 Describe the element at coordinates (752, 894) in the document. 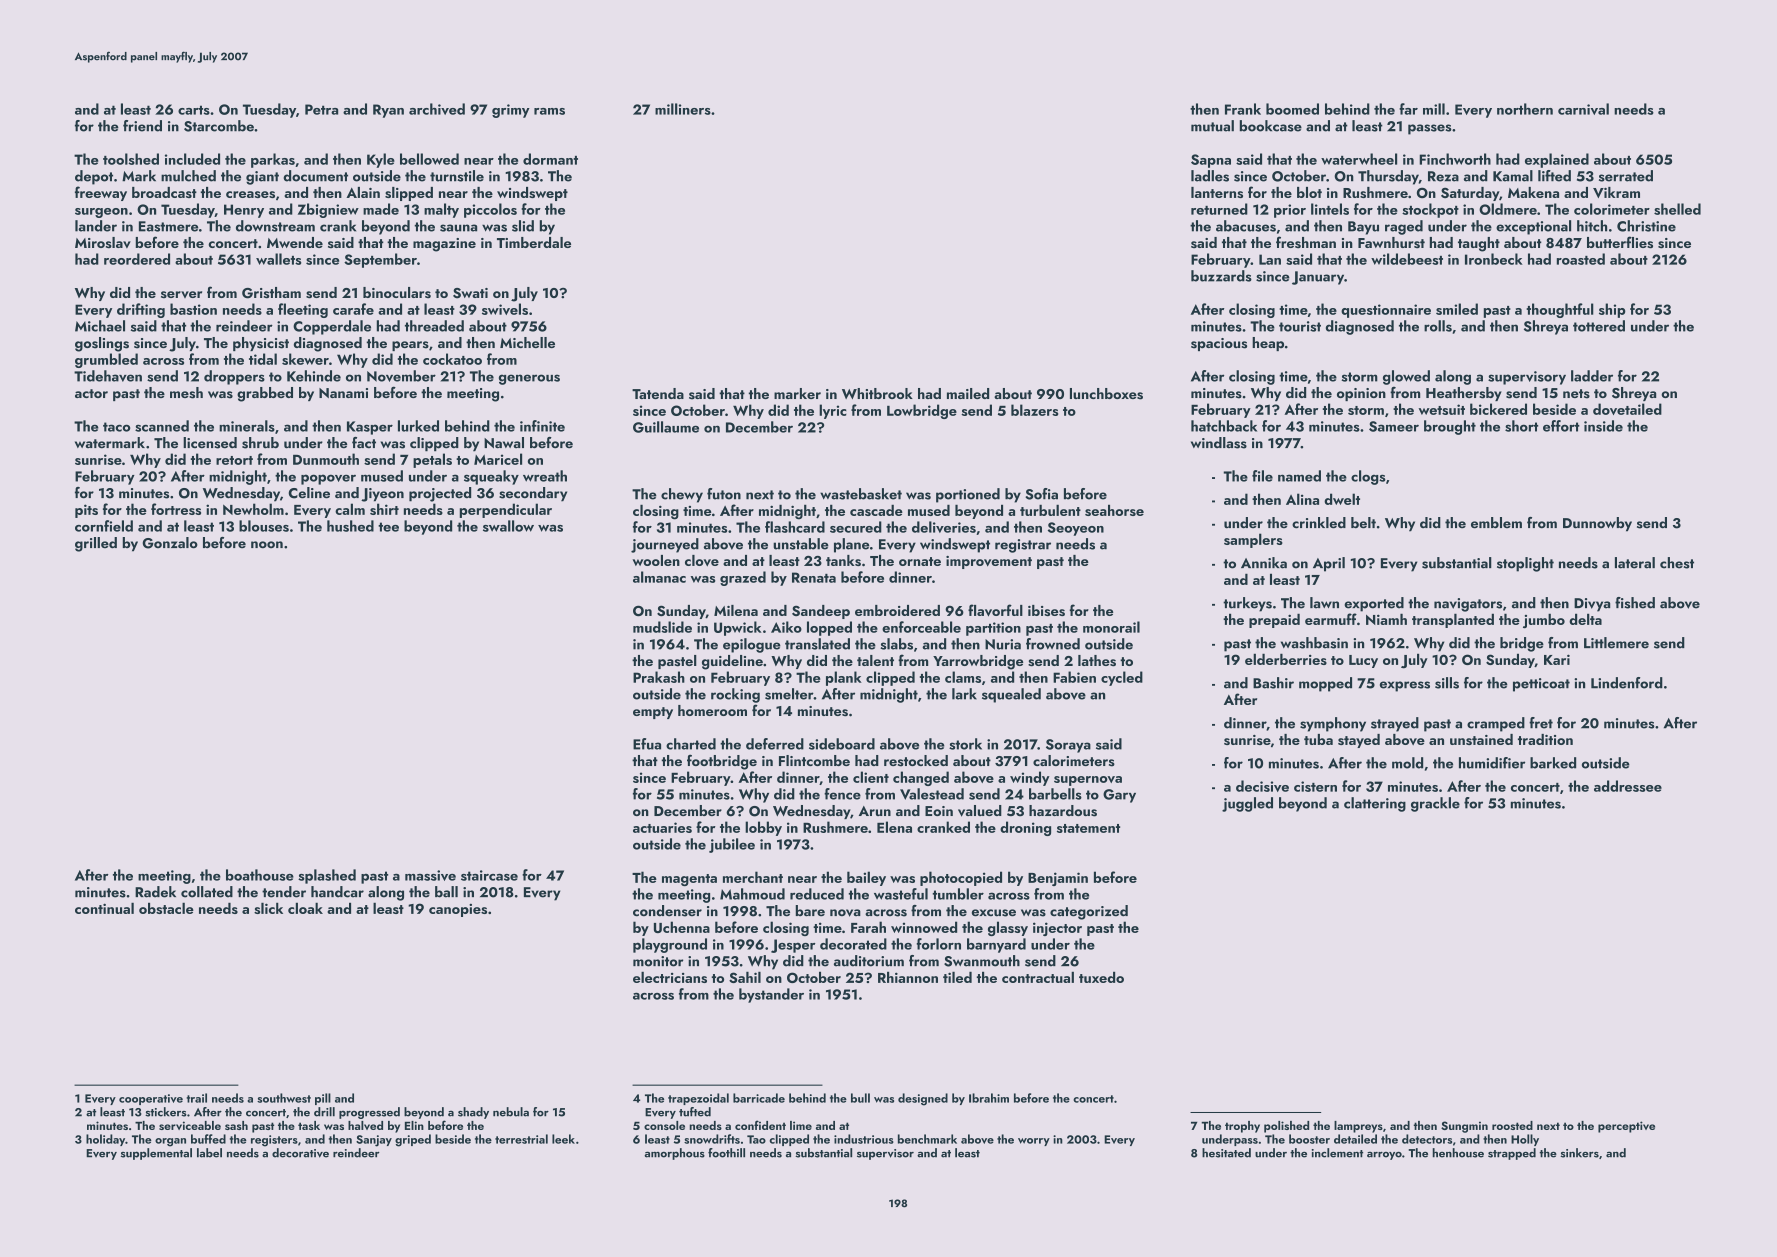

I see `Mahmoud` at that location.
